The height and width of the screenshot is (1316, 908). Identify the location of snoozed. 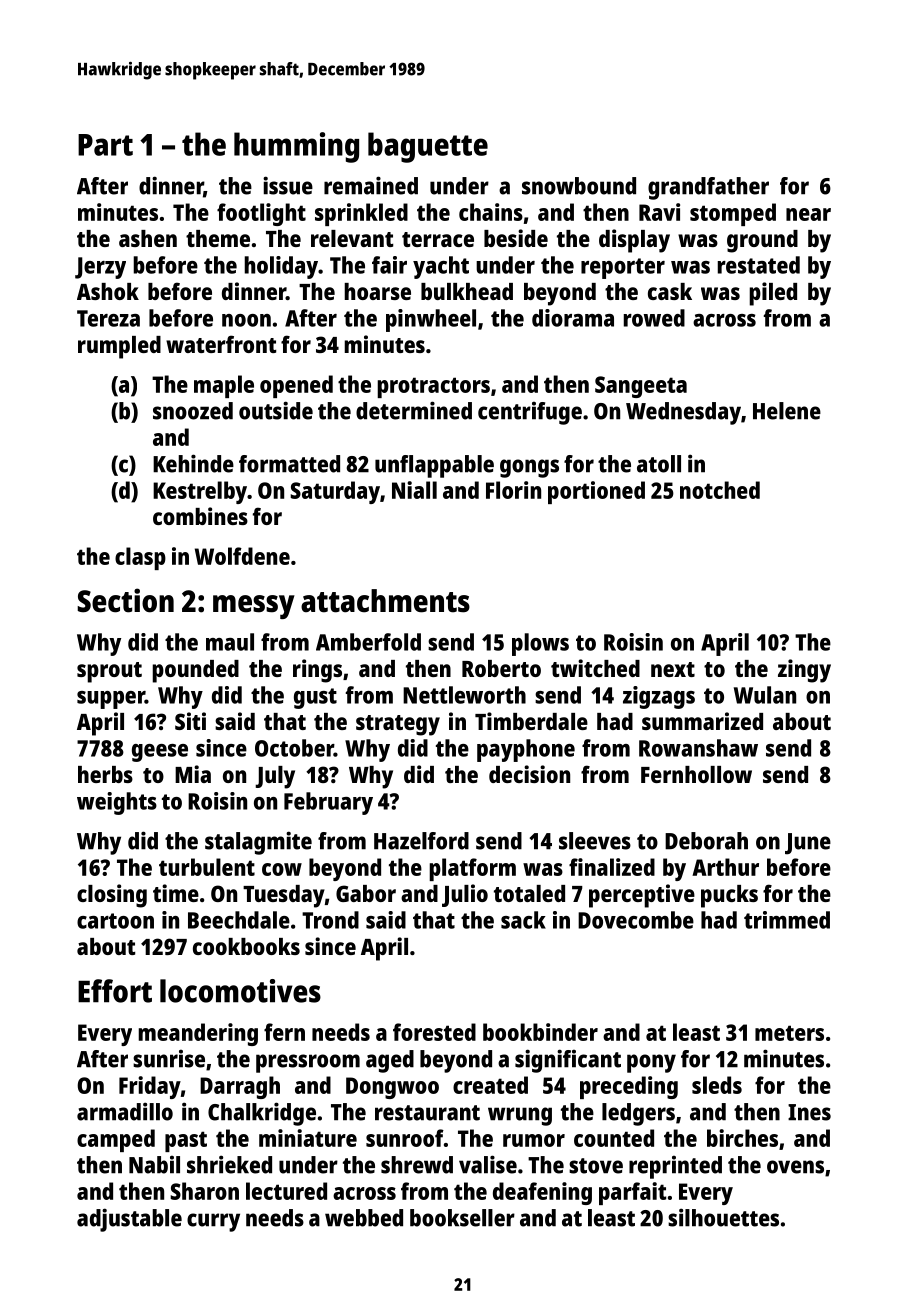
(193, 411).
